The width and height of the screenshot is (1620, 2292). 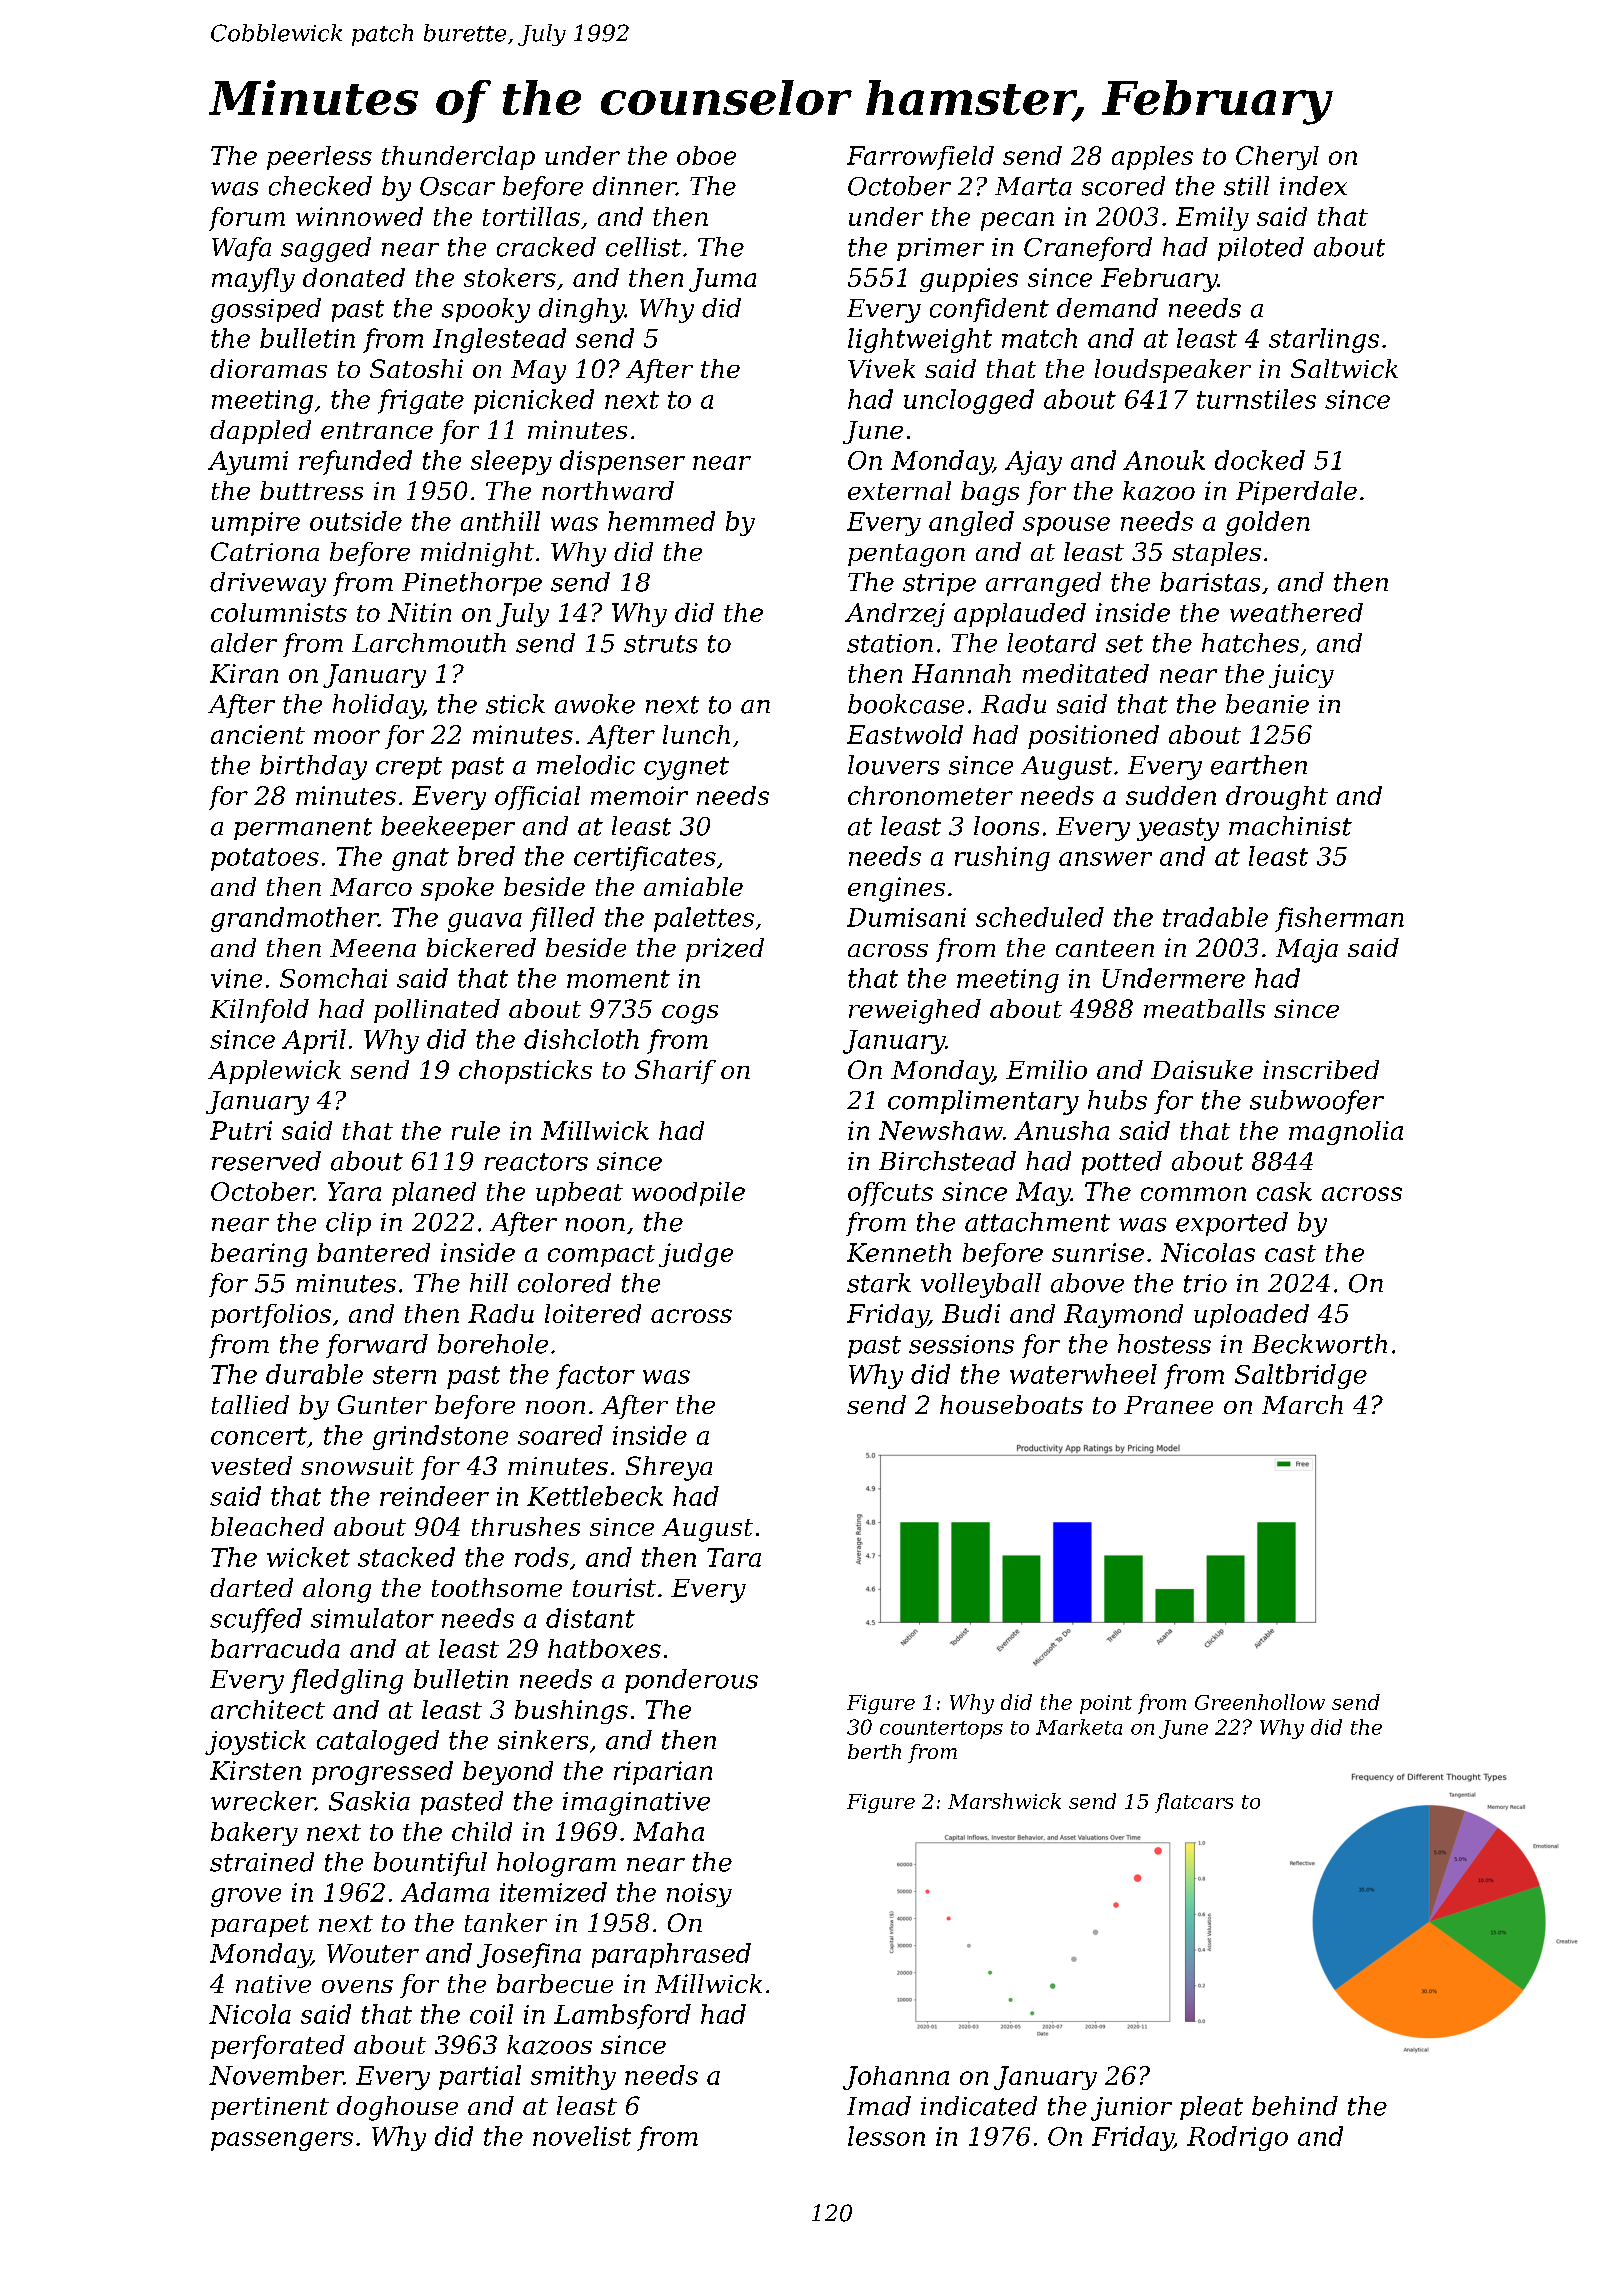 I want to click on loudspeaker, so click(x=1173, y=371).
